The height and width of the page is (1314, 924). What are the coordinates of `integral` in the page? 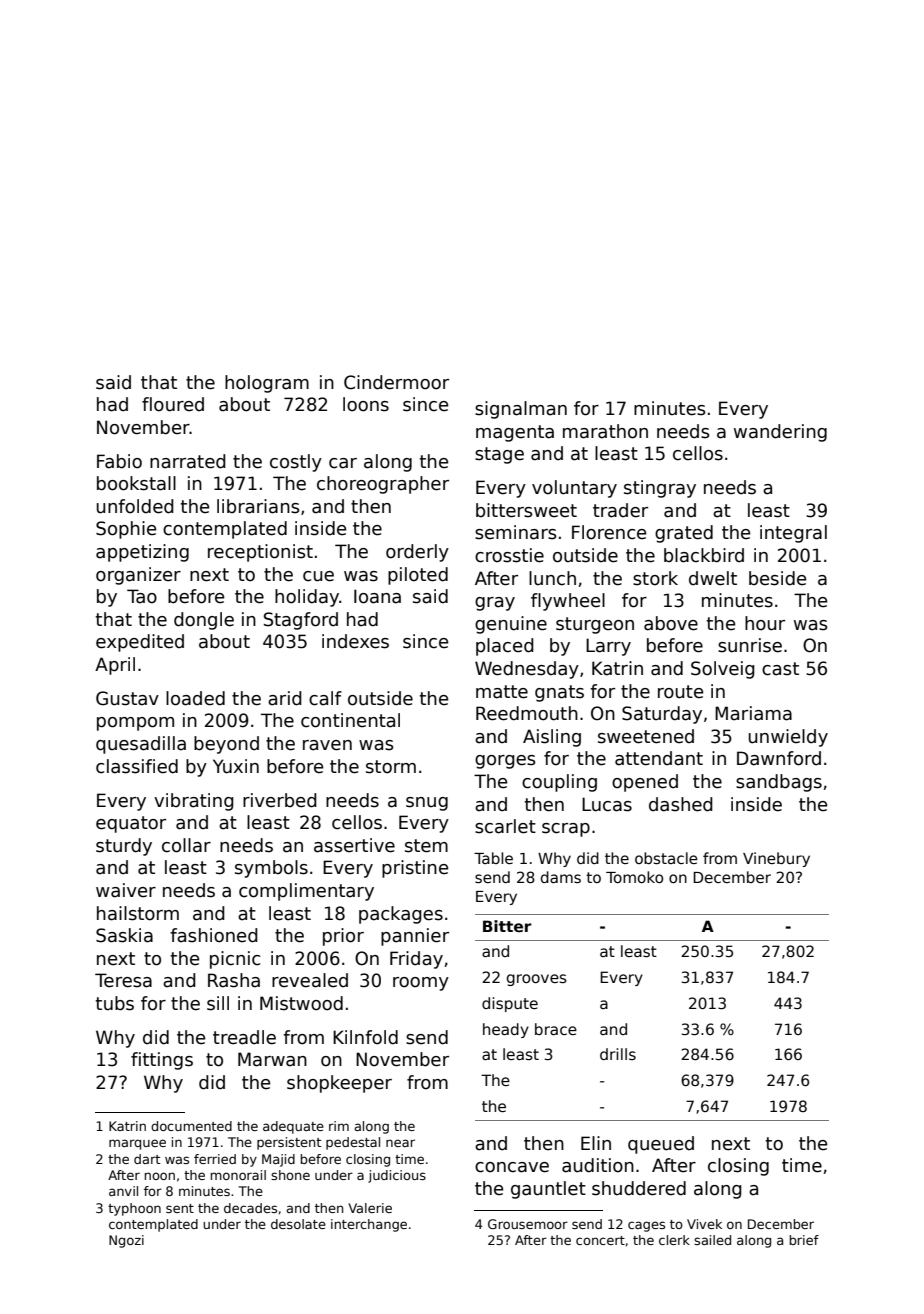 It's located at (793, 534).
